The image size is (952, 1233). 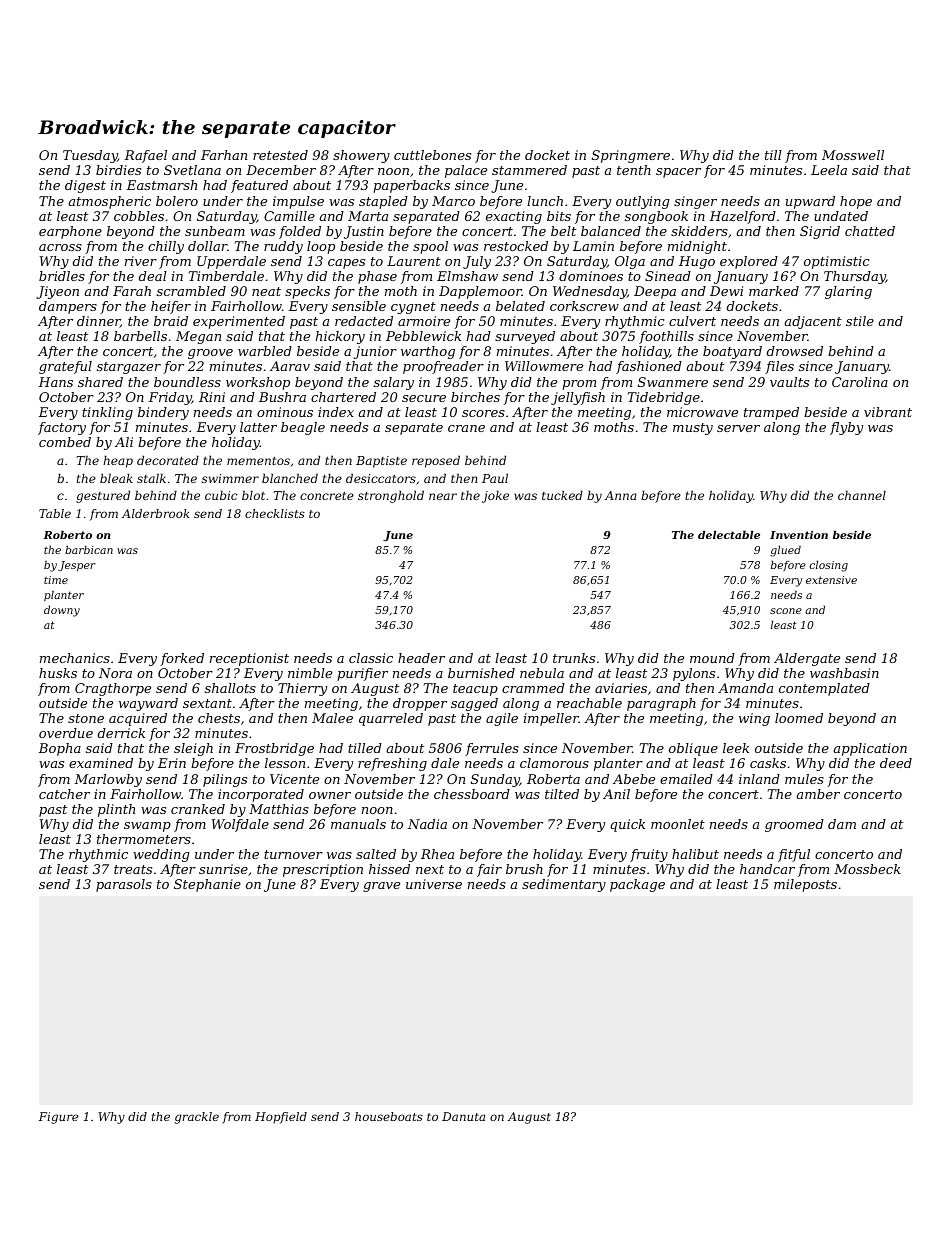 I want to click on ruddy, so click(x=283, y=247).
